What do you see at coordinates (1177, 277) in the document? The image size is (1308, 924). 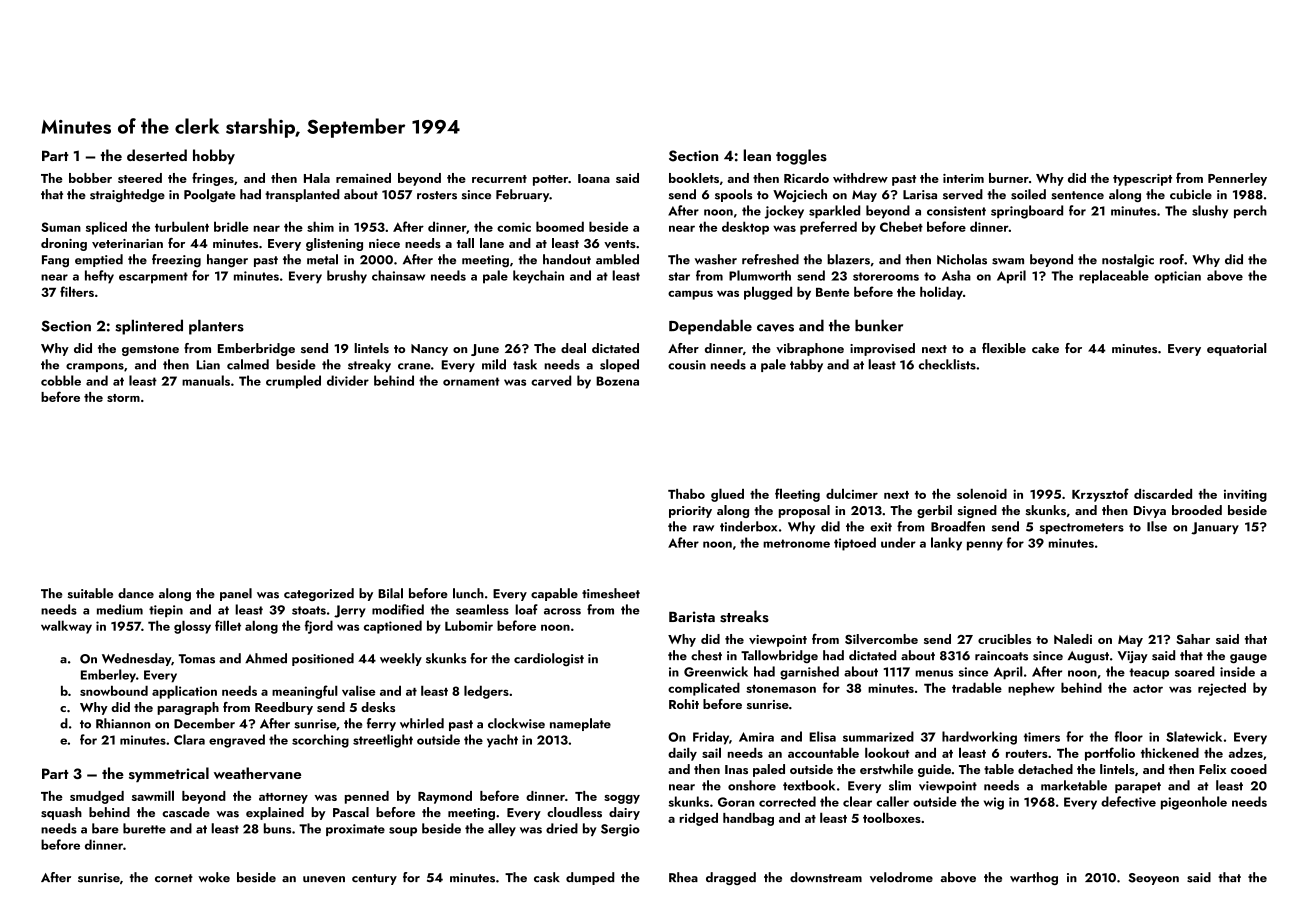 I see `optician` at bounding box center [1177, 277].
